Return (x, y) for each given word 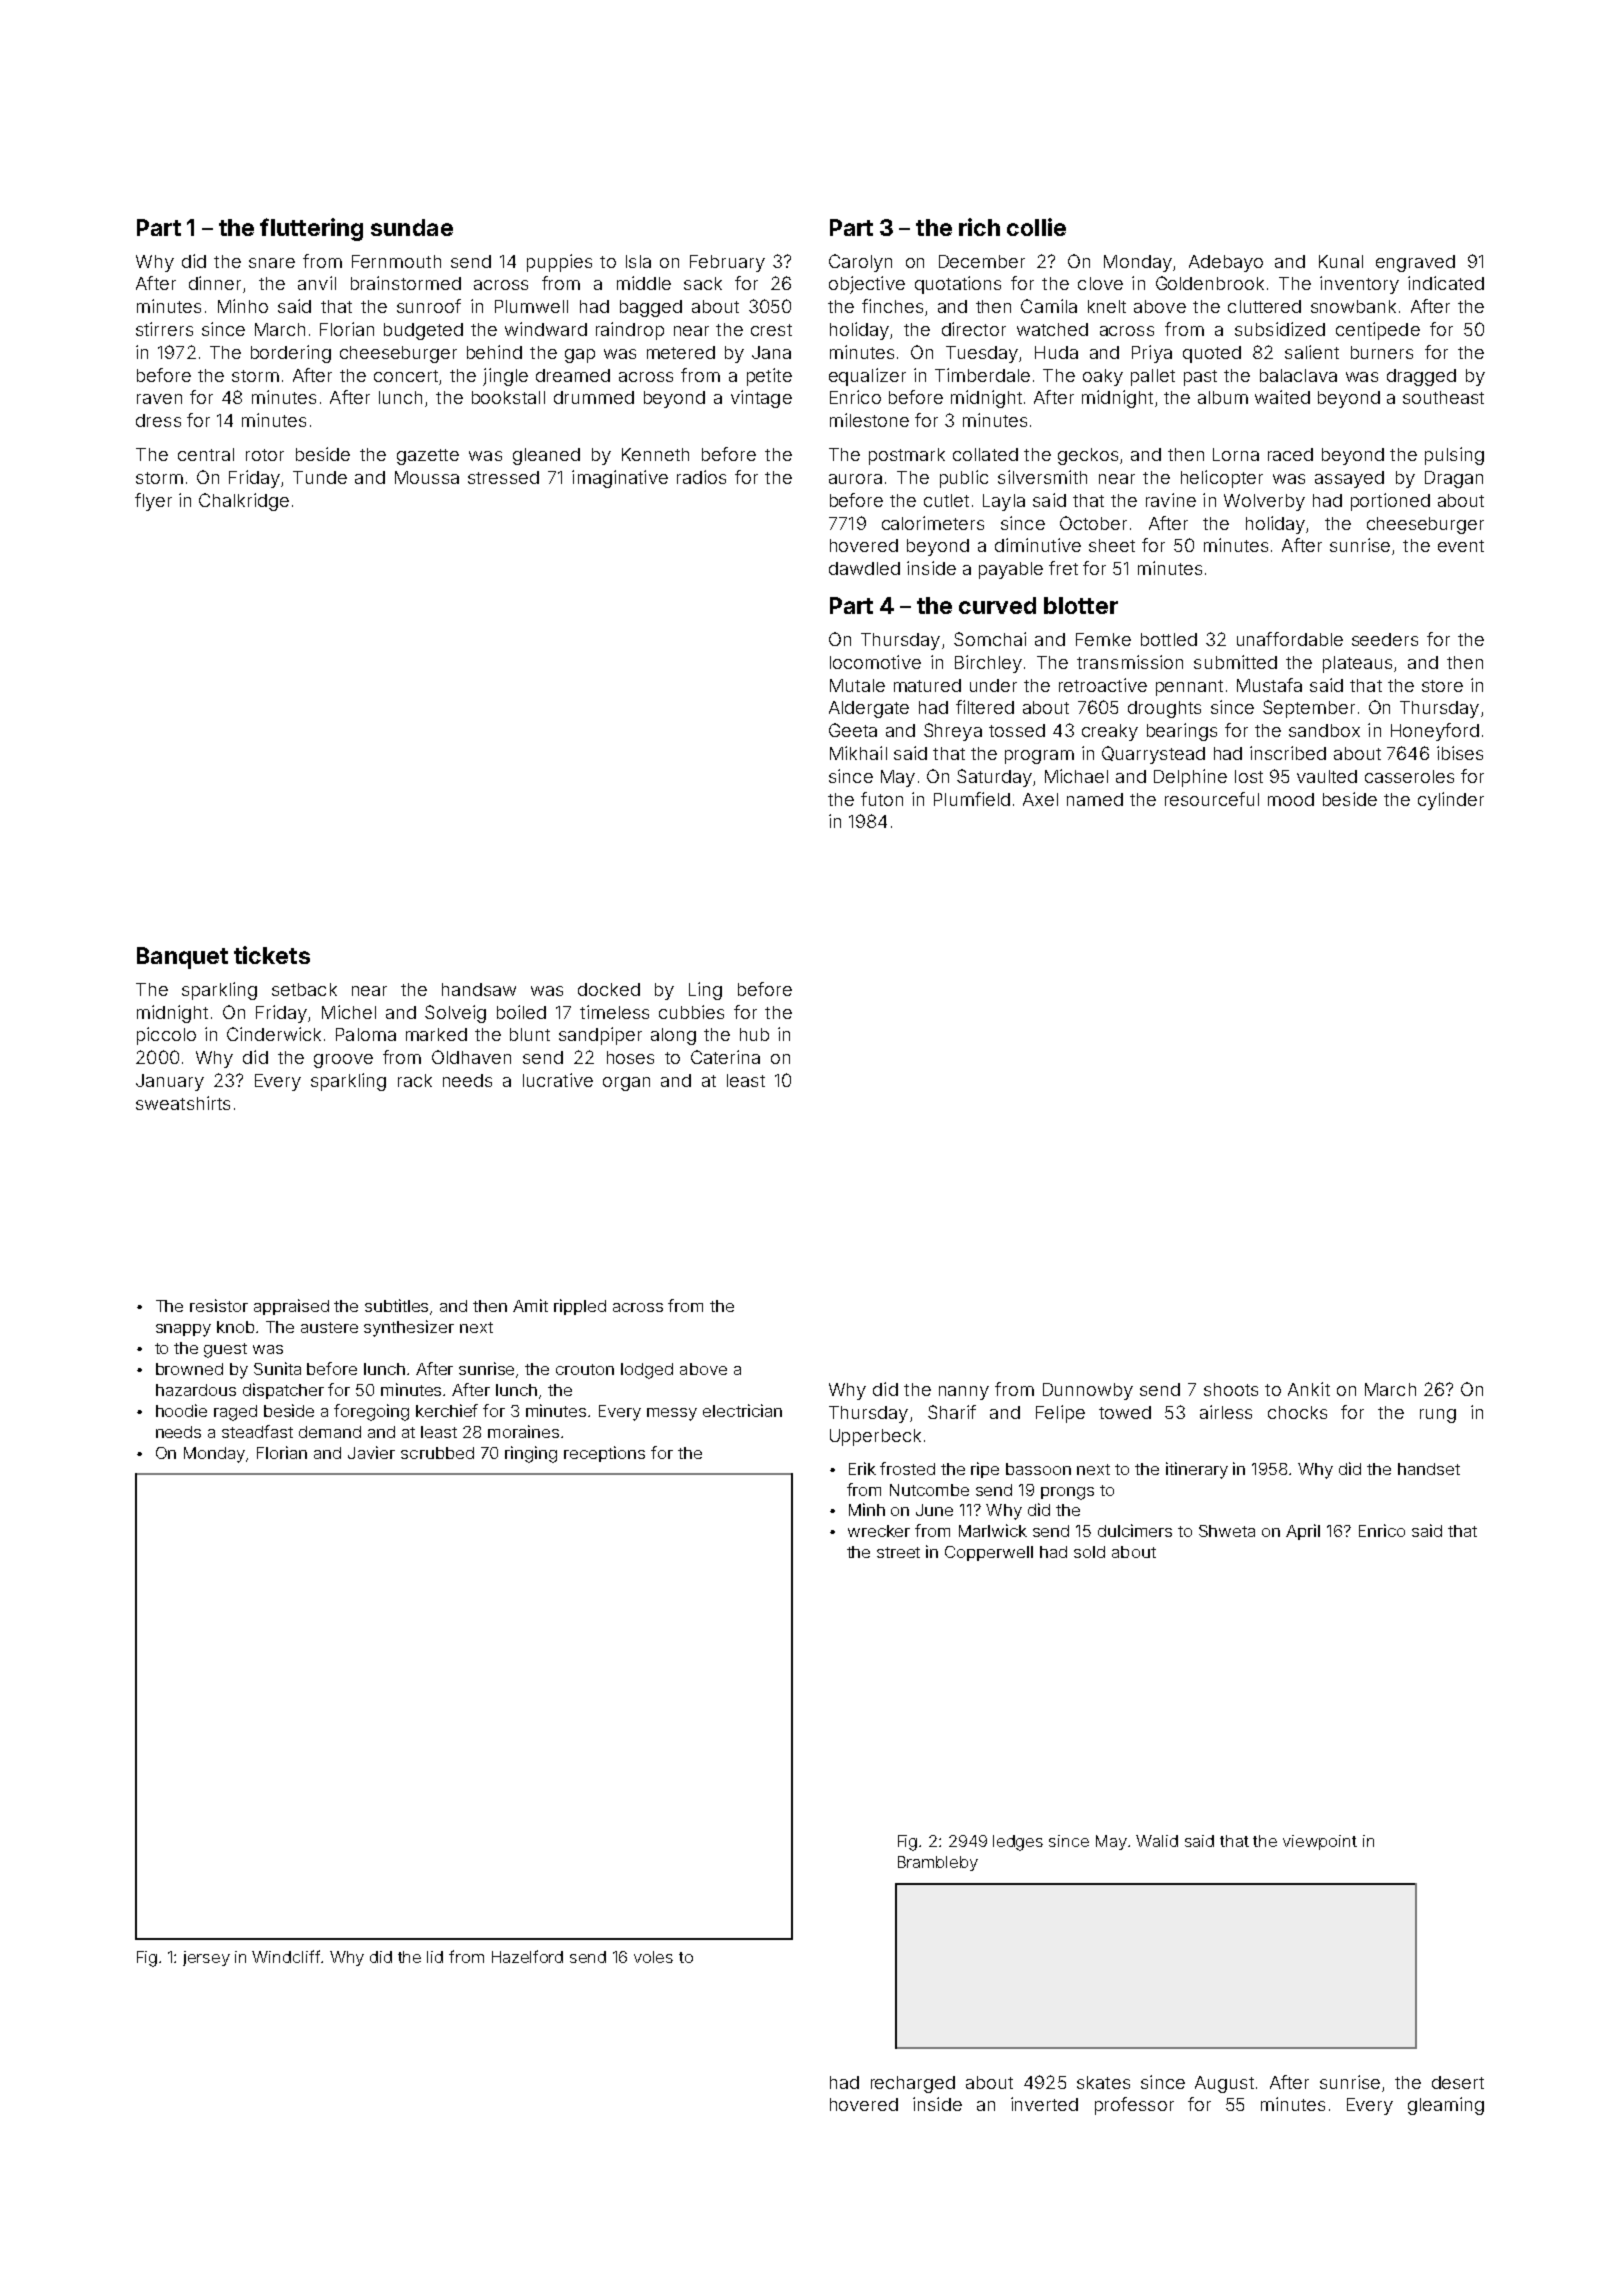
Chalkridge (244, 502)
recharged (913, 2084)
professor (1134, 2106)
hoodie (181, 1410)
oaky (1103, 377)
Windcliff (287, 1956)
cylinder (1451, 801)
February (727, 263)
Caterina (725, 1057)
